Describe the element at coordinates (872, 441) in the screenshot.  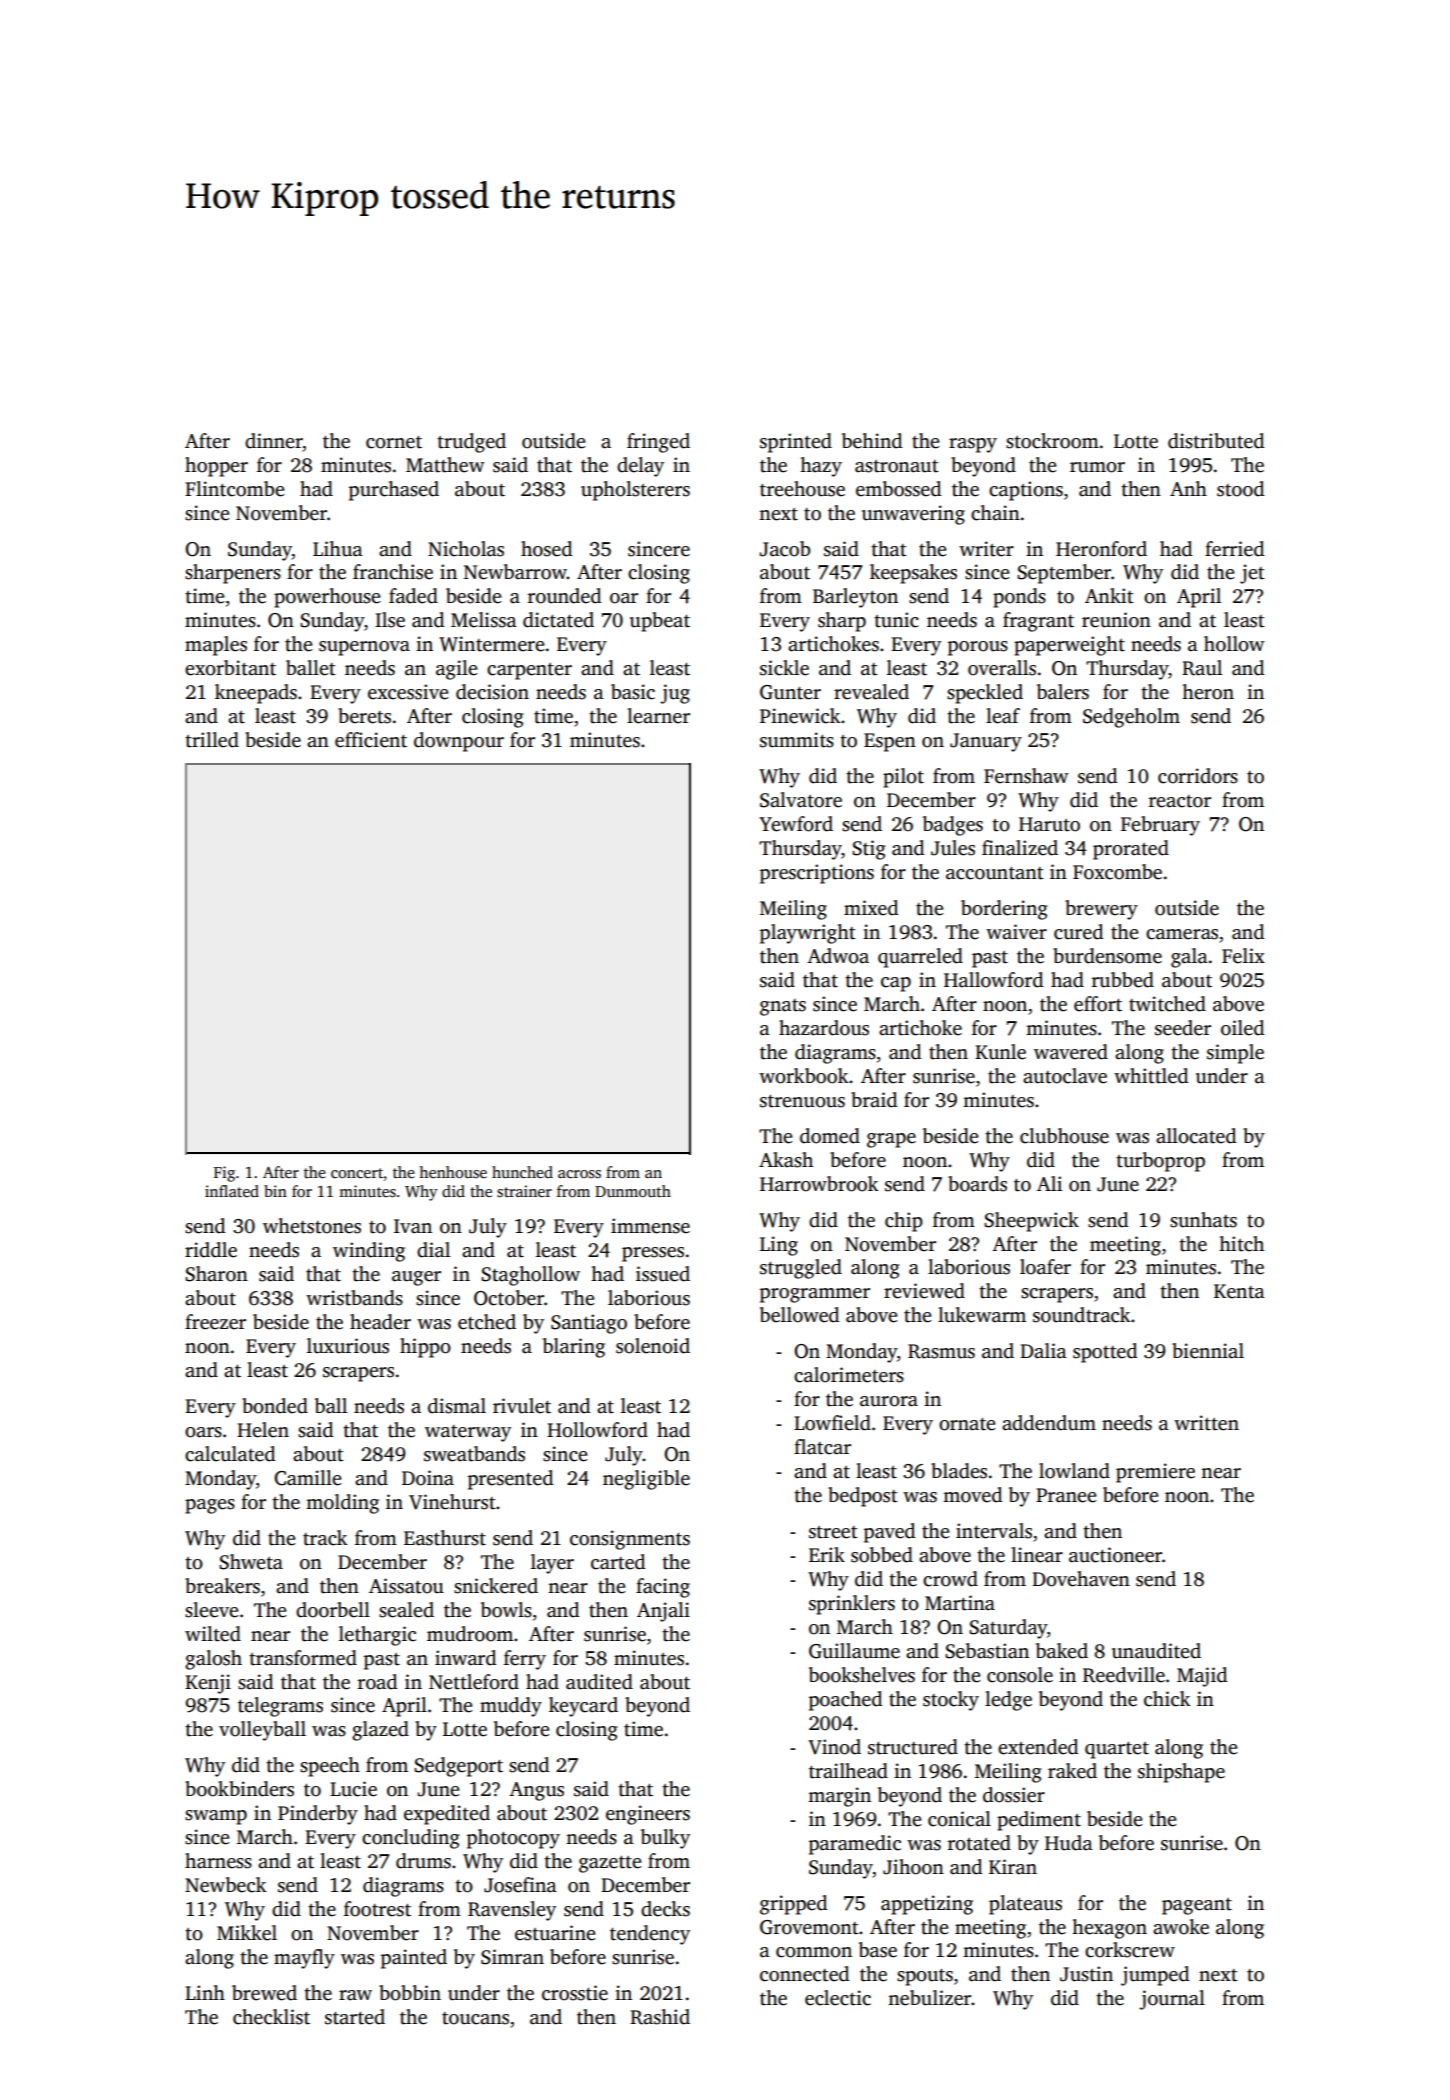
I see `behind` at that location.
